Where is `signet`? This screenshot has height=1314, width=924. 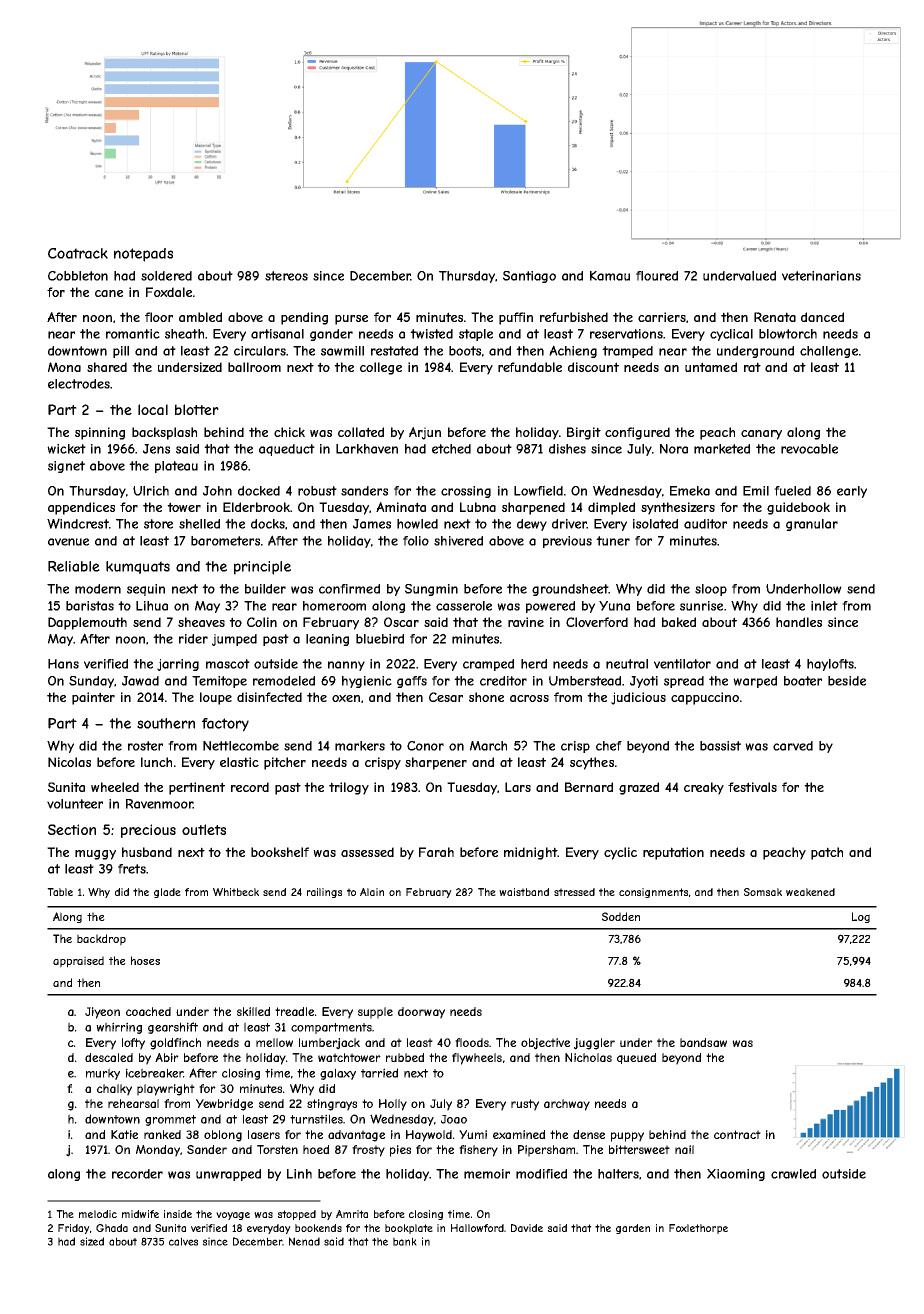 signet is located at coordinates (66, 467).
